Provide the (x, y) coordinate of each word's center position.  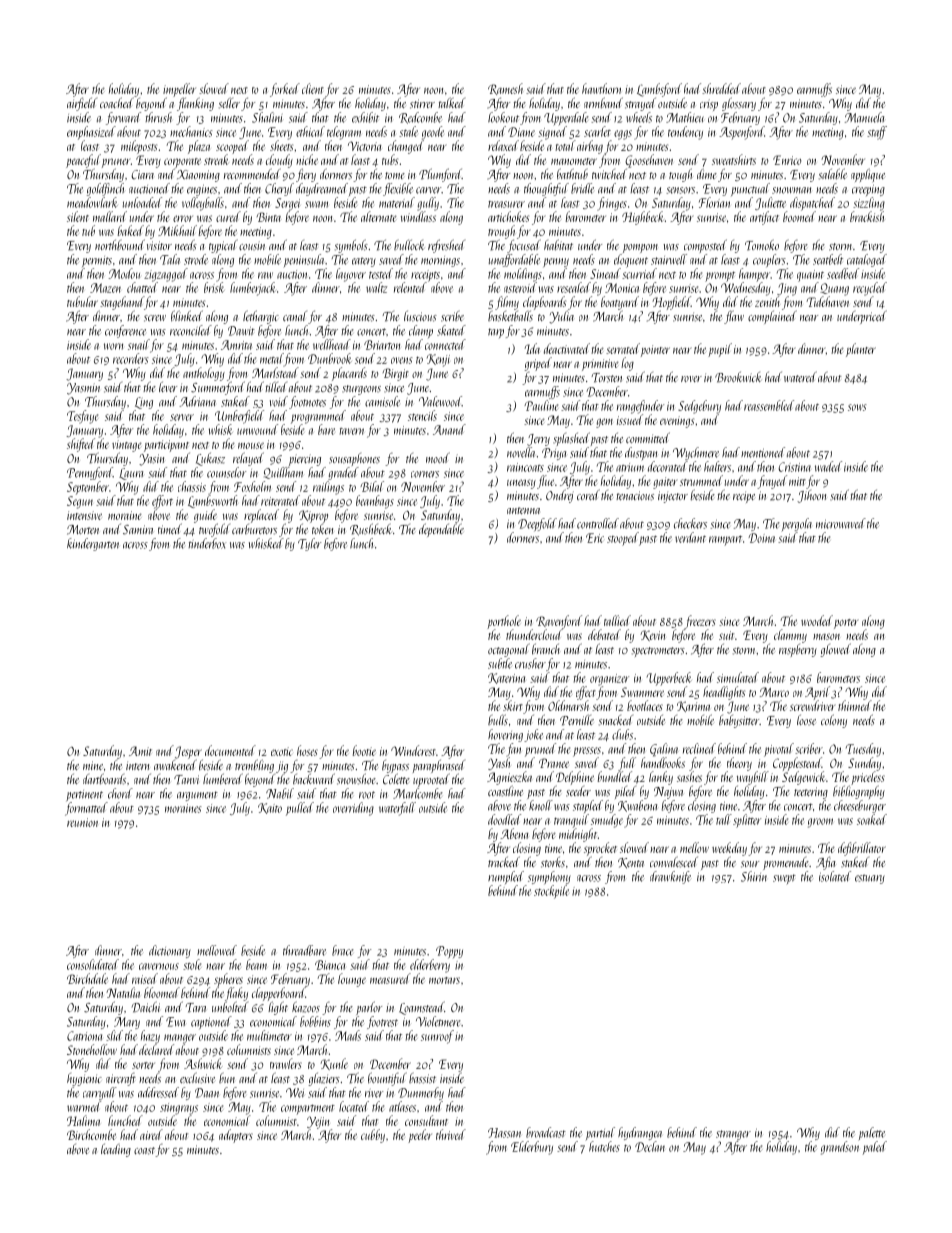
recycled (870, 289)
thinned (855, 705)
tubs (390, 159)
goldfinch (105, 189)
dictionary (170, 951)
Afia (826, 863)
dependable (441, 530)
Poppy (449, 952)
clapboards (544, 303)
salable (833, 174)
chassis (192, 486)
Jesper (188, 752)
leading (116, 1150)
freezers (700, 622)
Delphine (575, 778)
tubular (82, 301)
